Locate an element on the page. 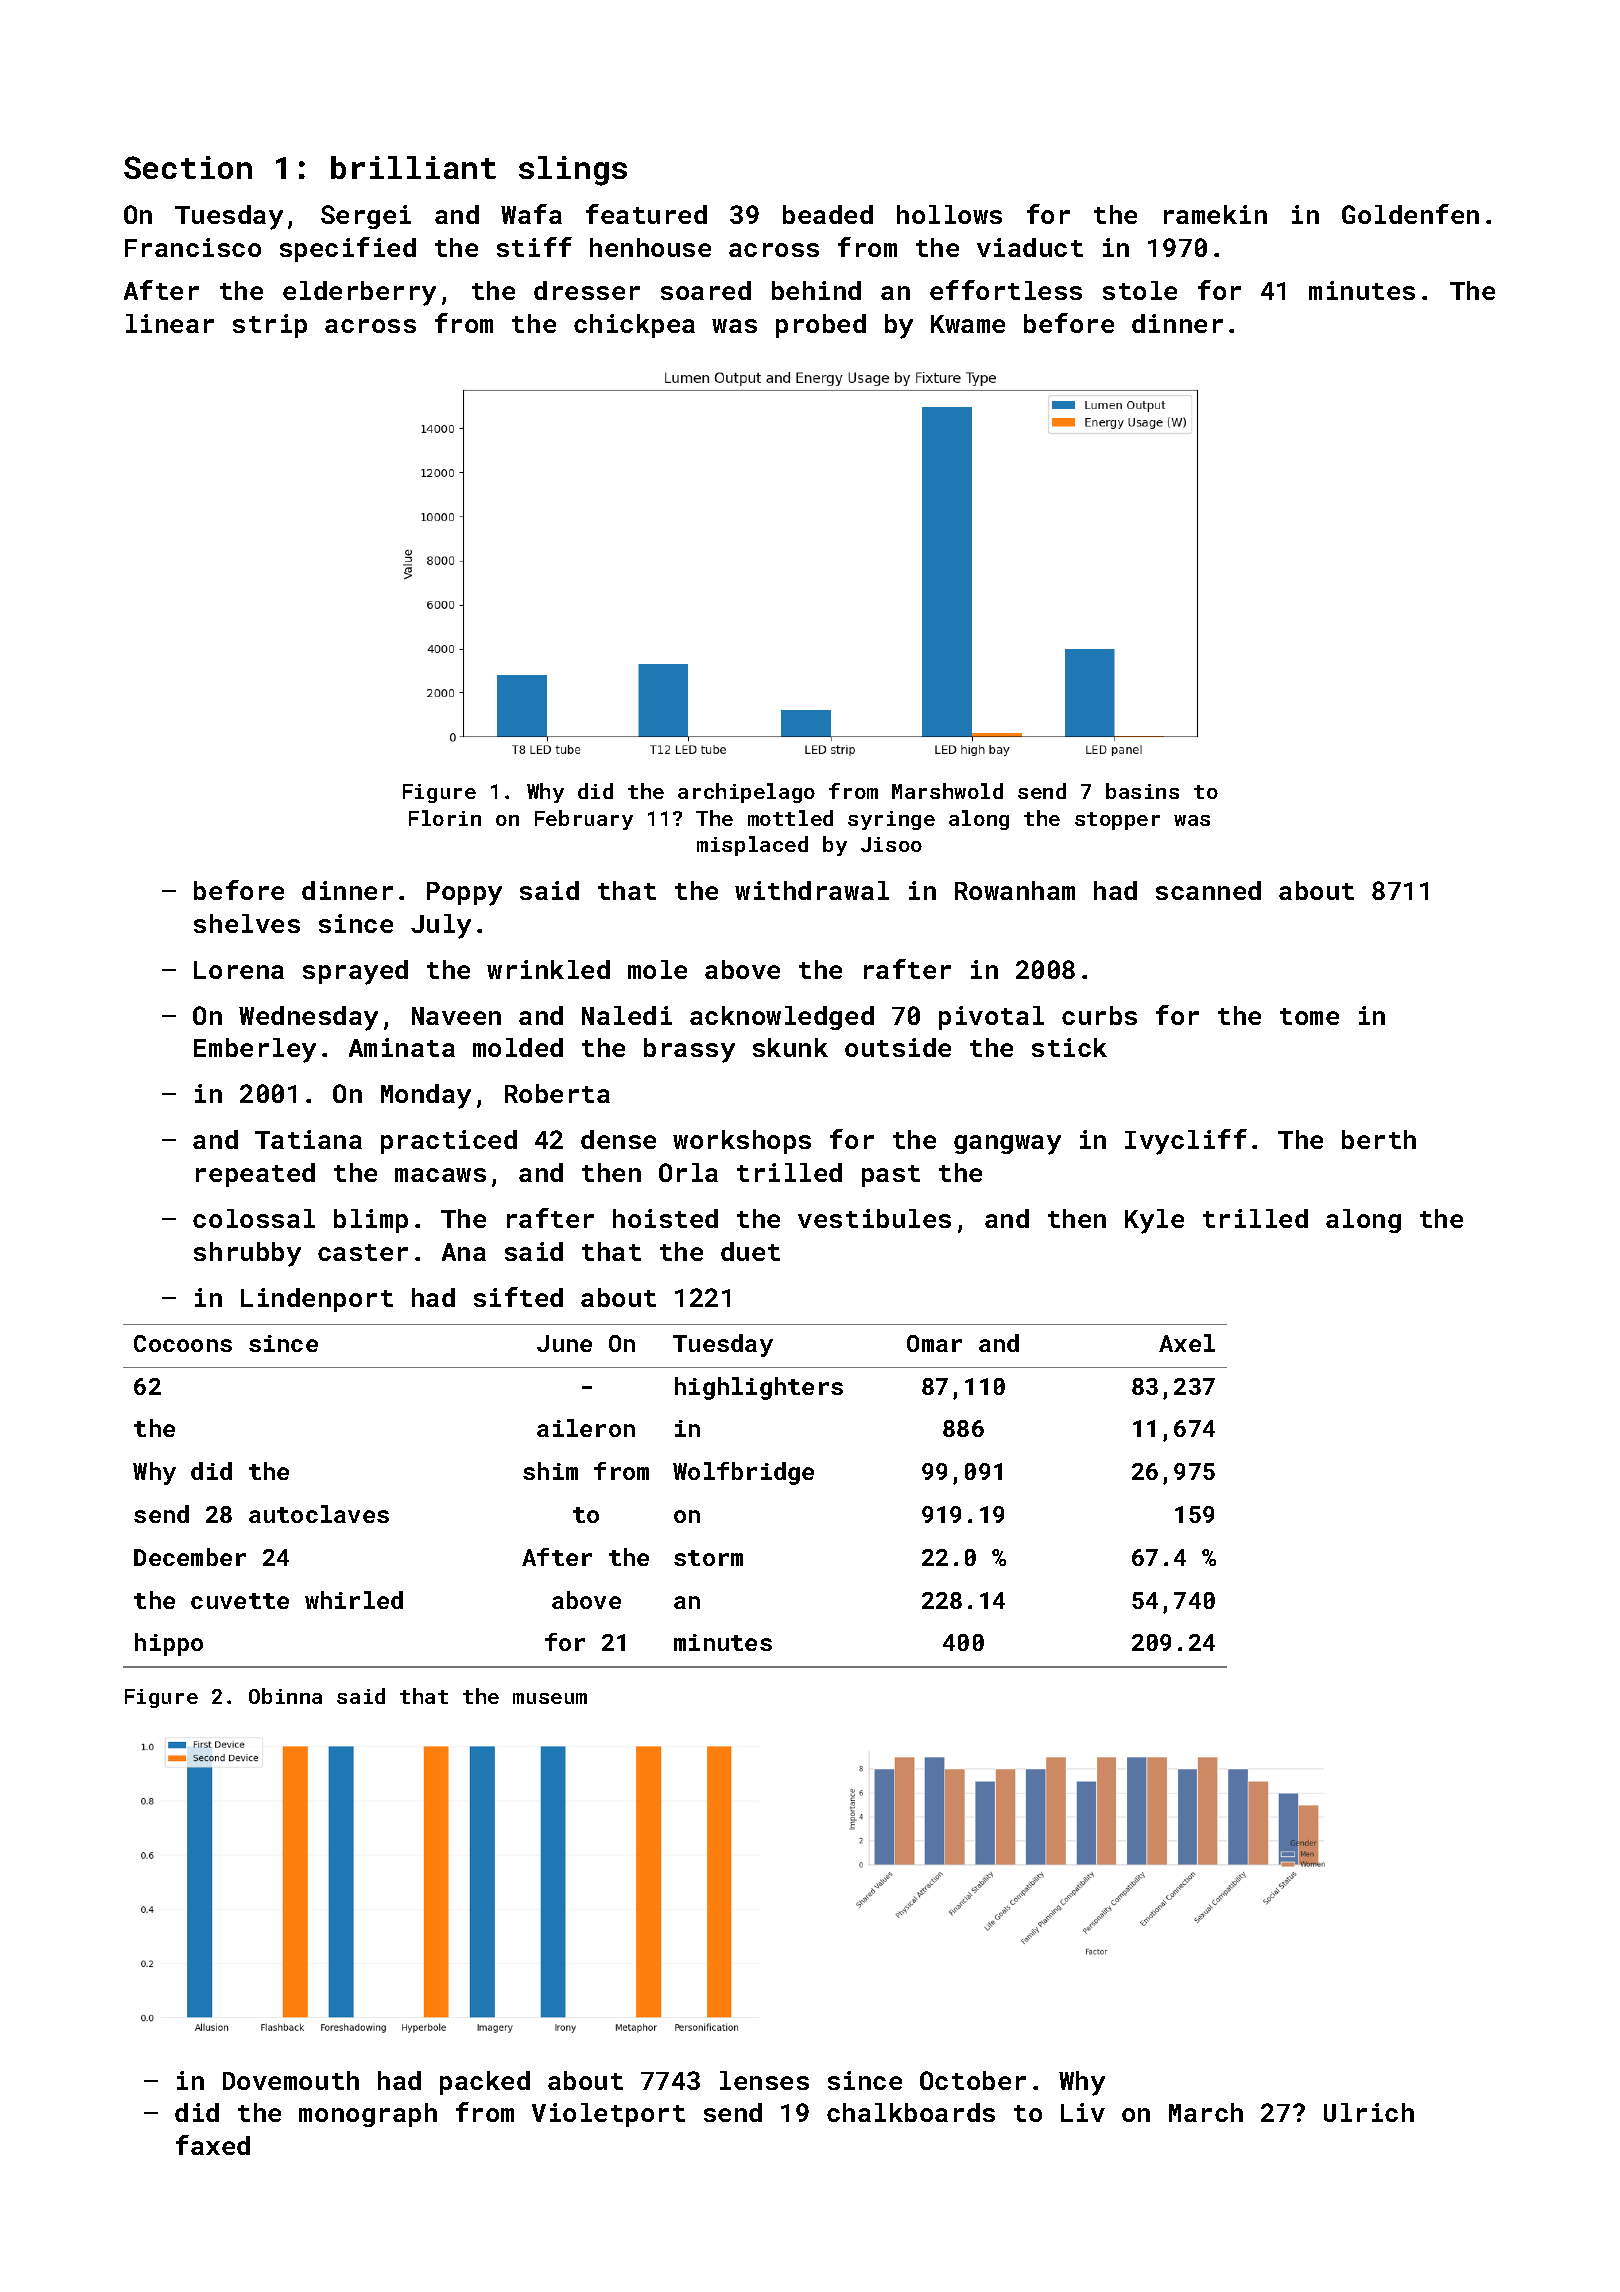  linear is located at coordinates (170, 323).
